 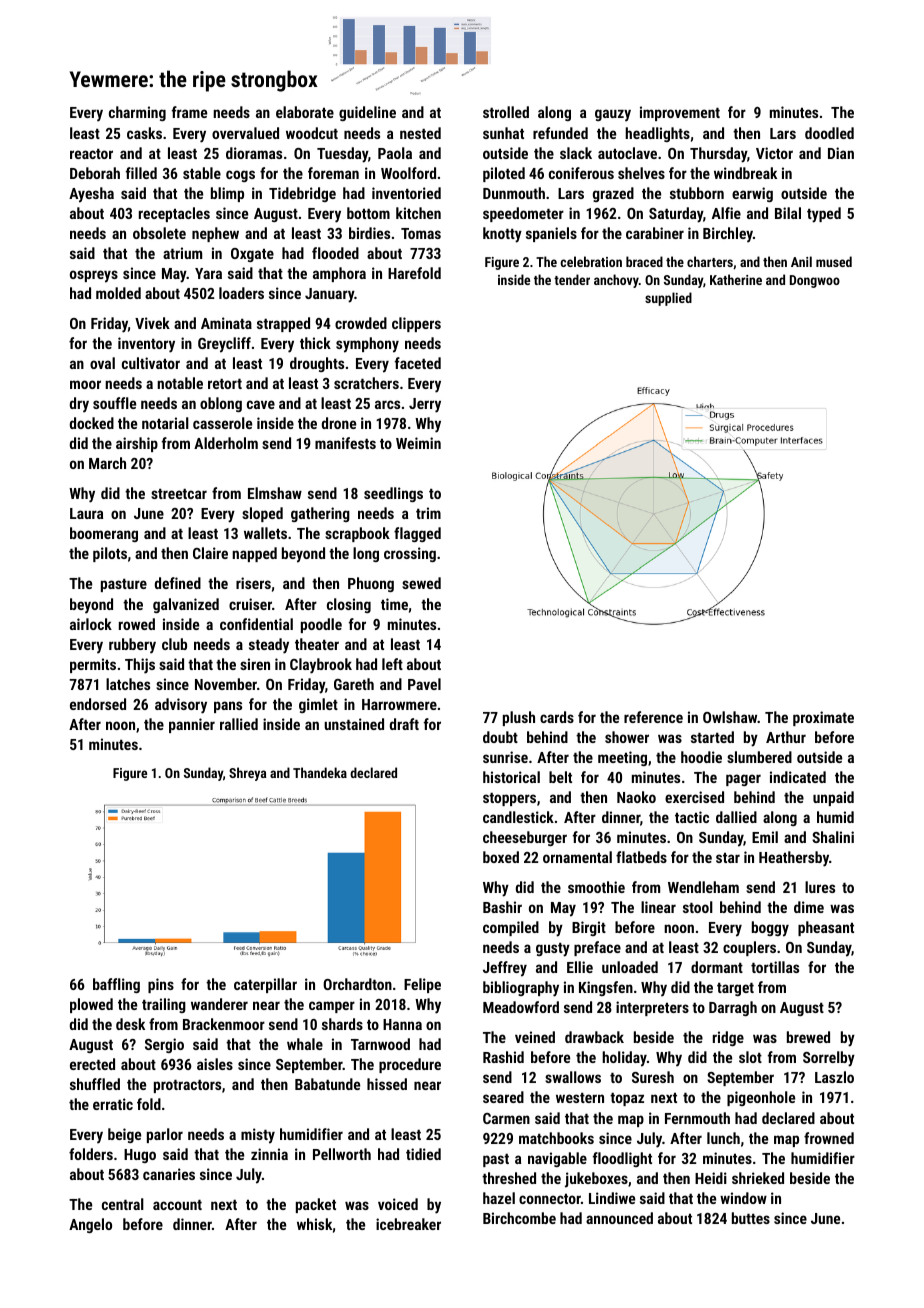 What do you see at coordinates (247, 774) in the image?
I see `Shreya` at bounding box center [247, 774].
